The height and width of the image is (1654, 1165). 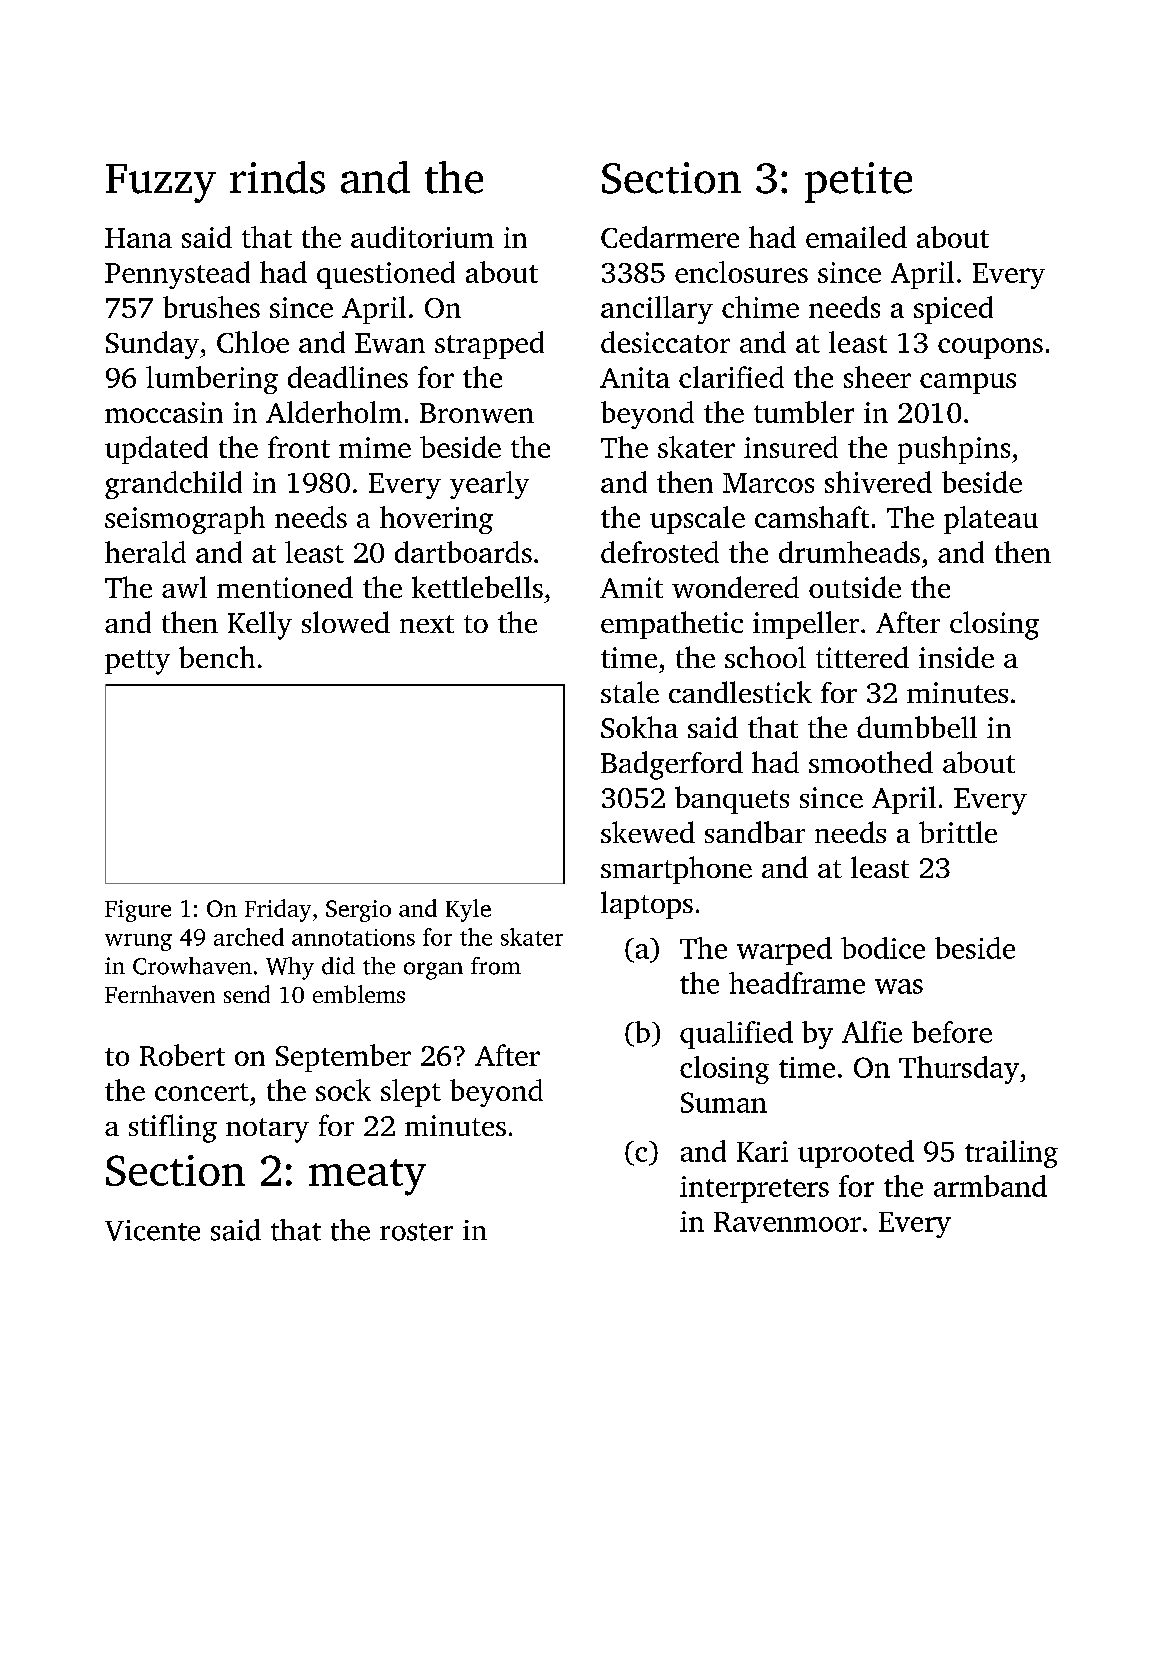 What do you see at coordinates (899, 986) in the image?
I see `was` at bounding box center [899, 986].
